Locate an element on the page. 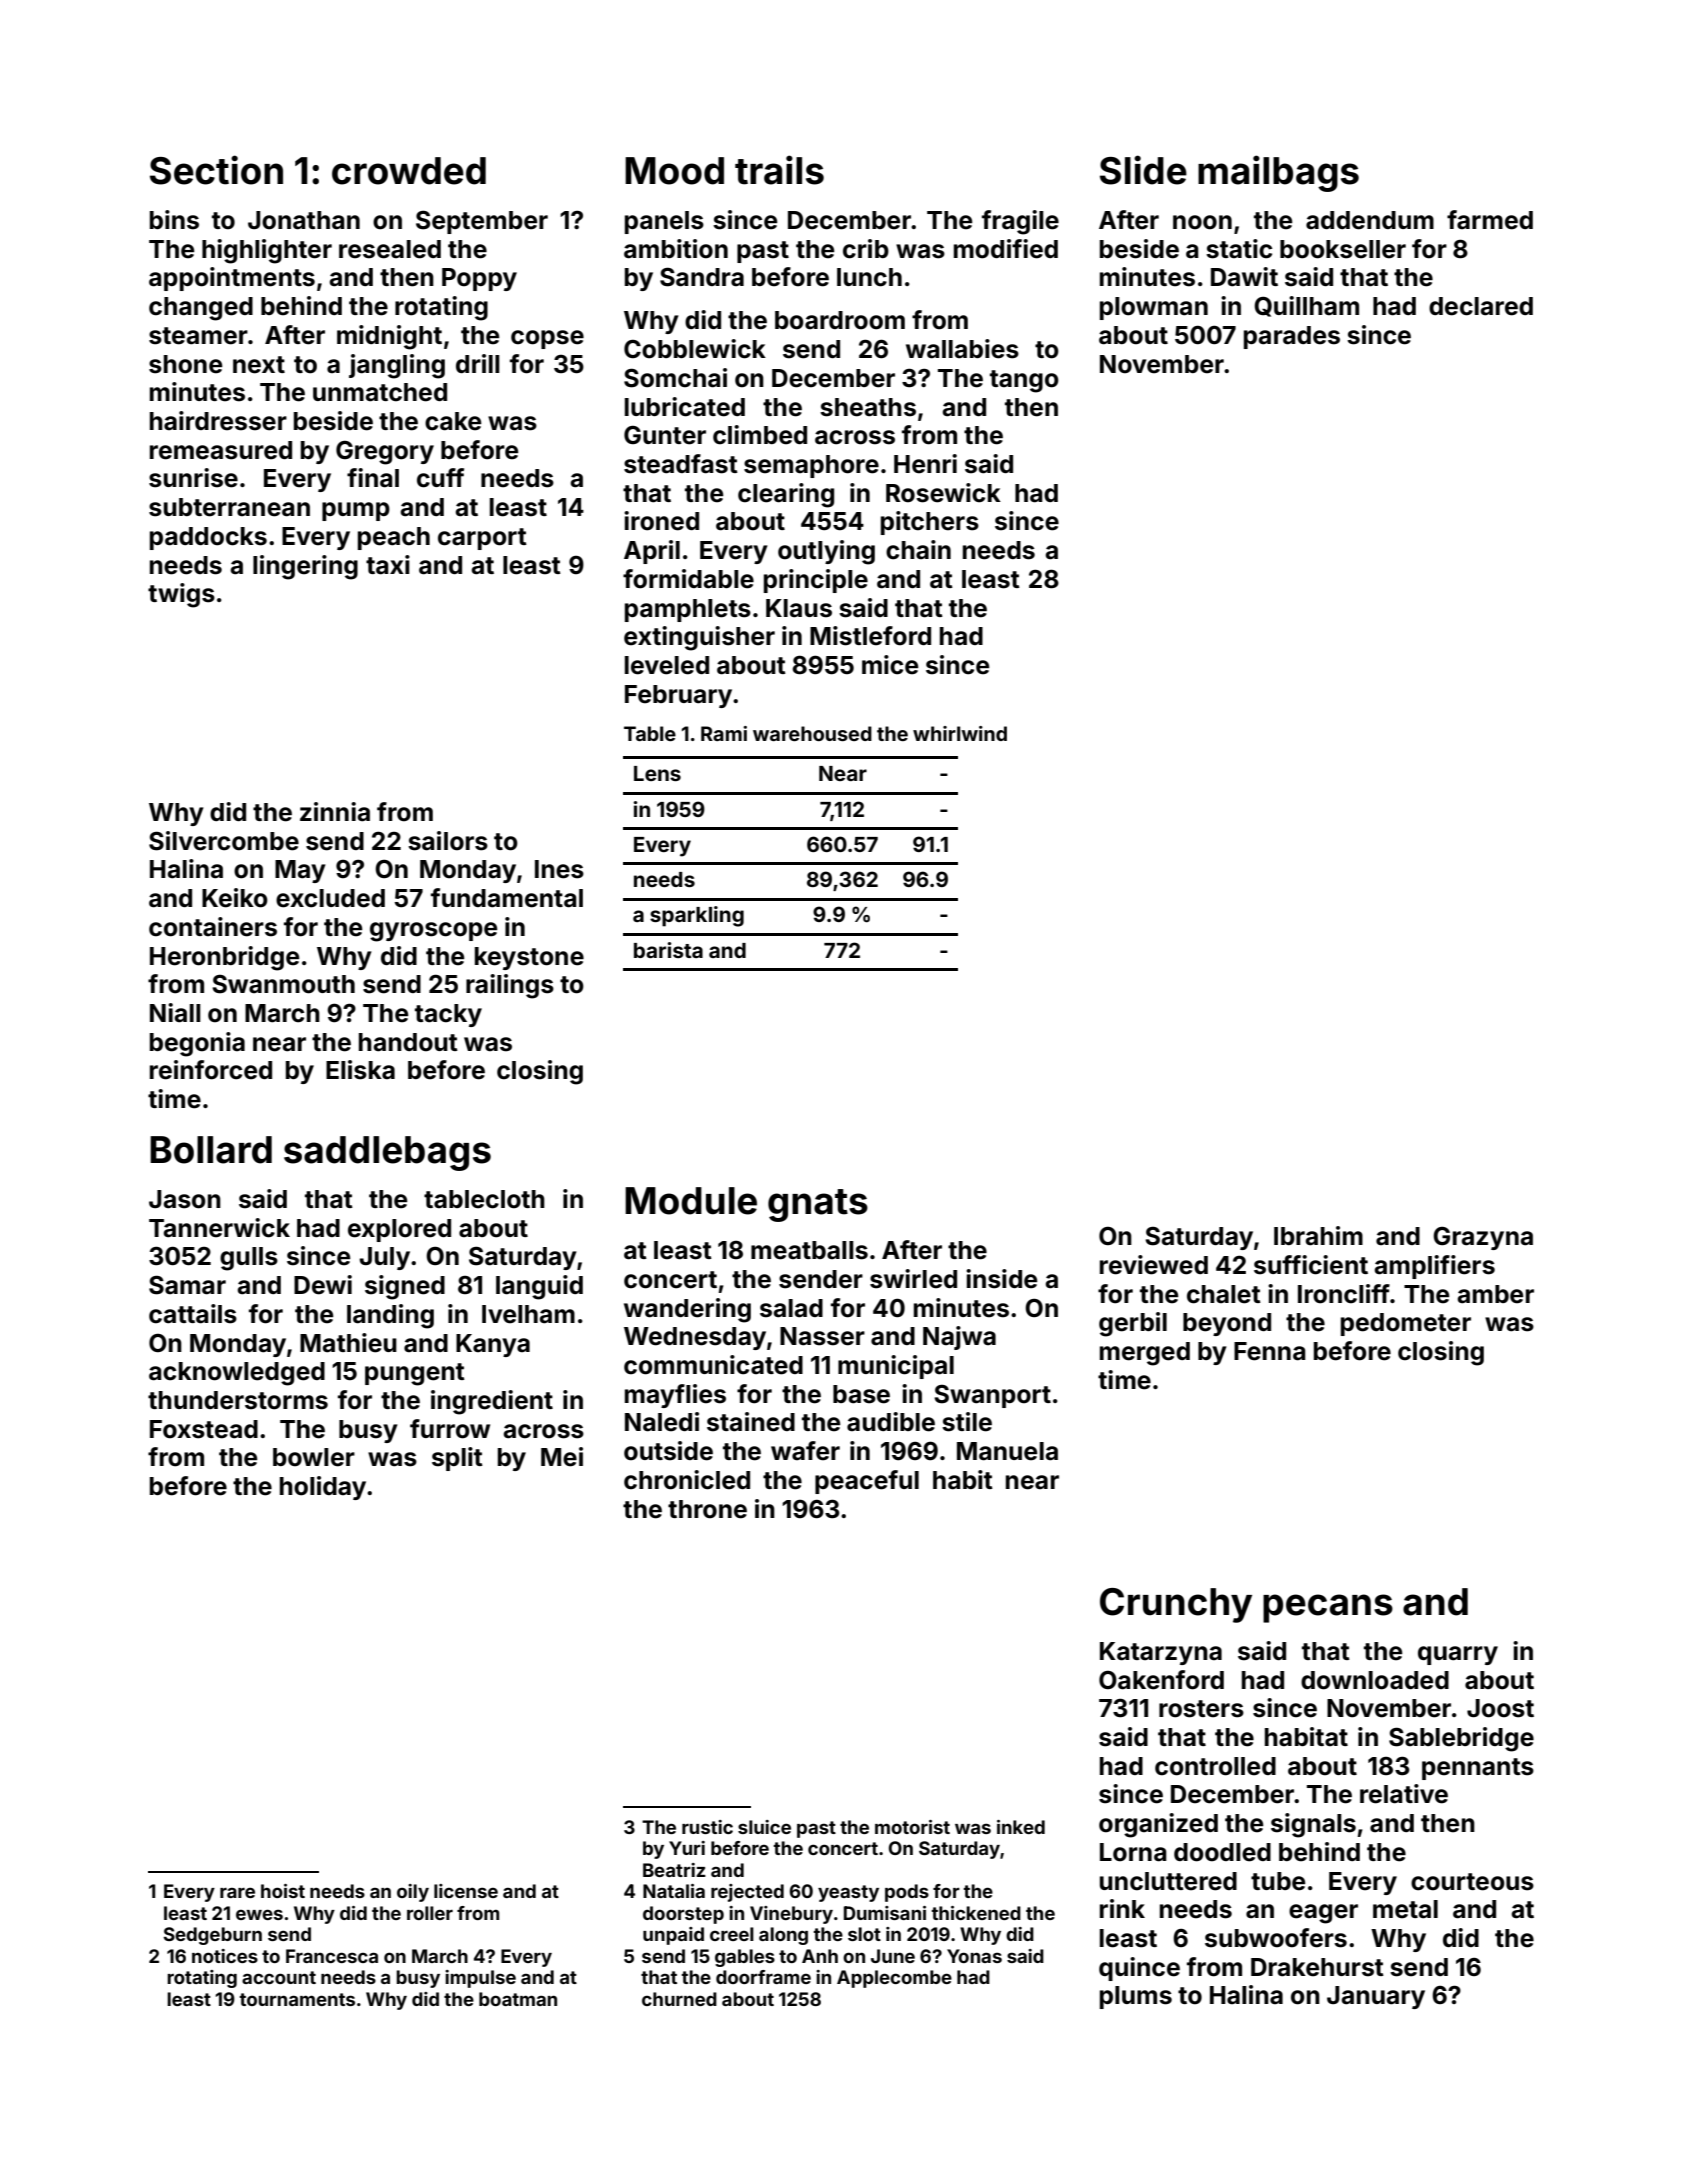 Image resolution: width=1683 pixels, height=2178 pixels. churned is located at coordinates (679, 1999).
